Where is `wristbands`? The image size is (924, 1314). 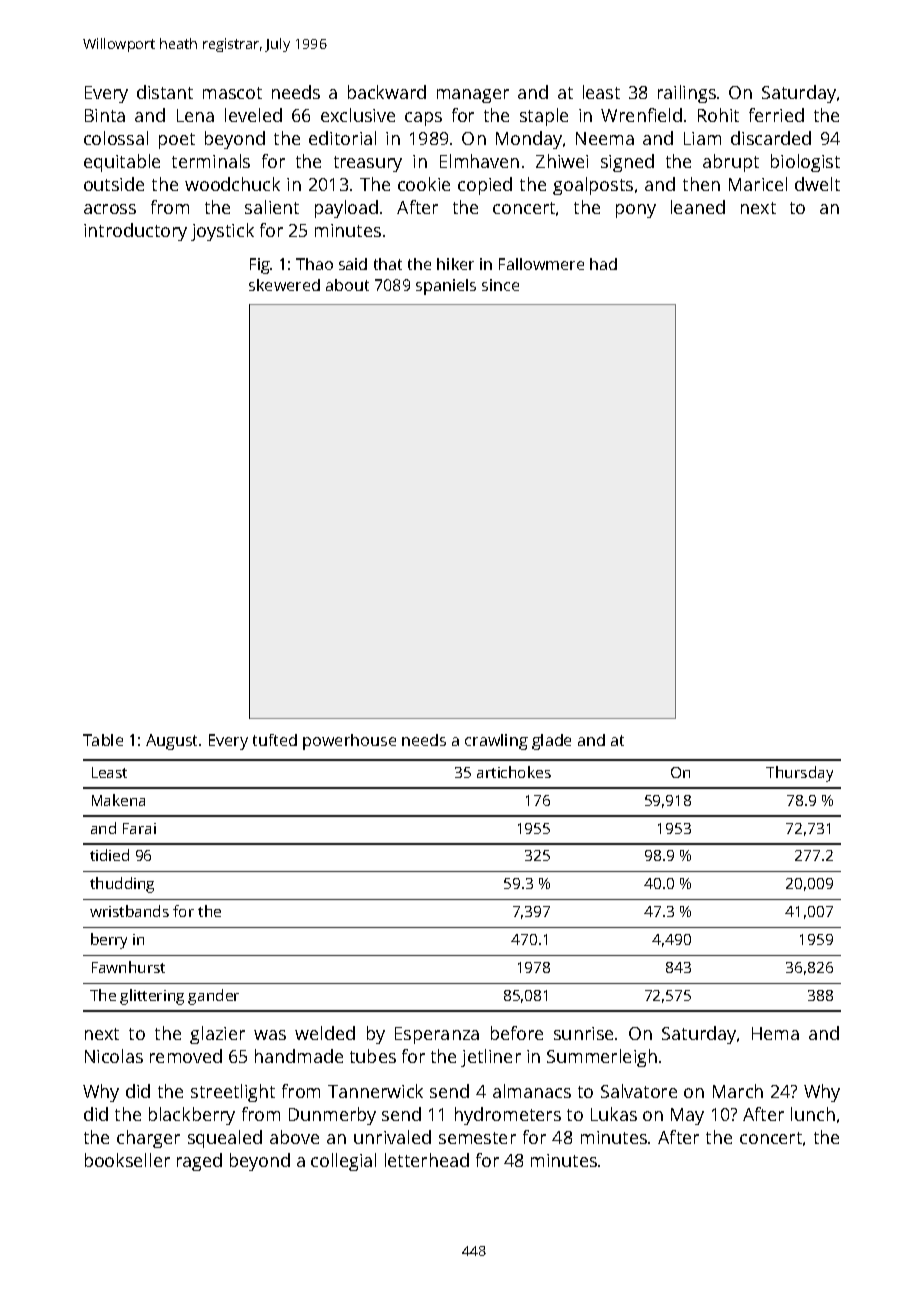
wristbands is located at coordinates (129, 911).
